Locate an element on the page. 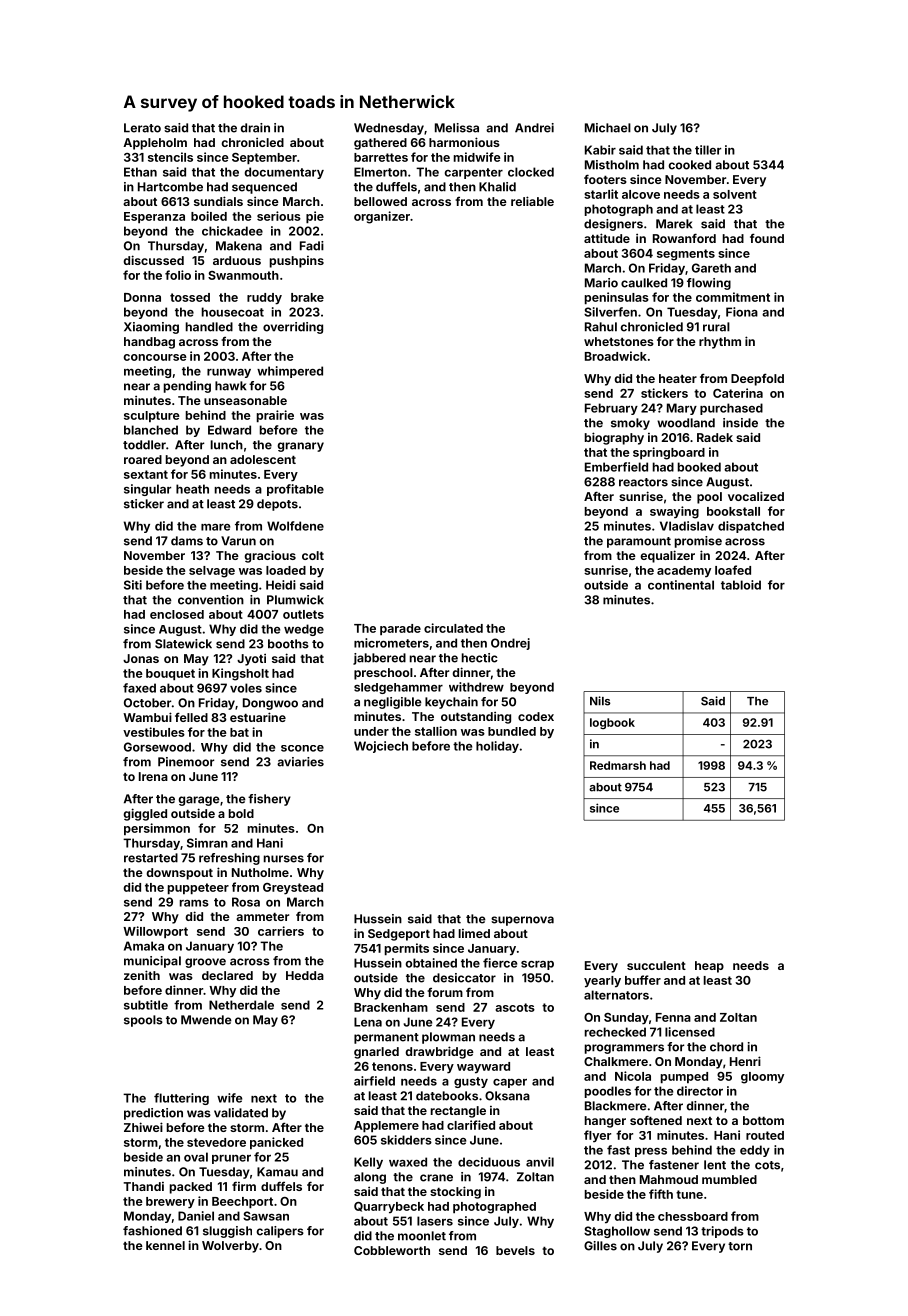  Sedgeport is located at coordinates (399, 935).
